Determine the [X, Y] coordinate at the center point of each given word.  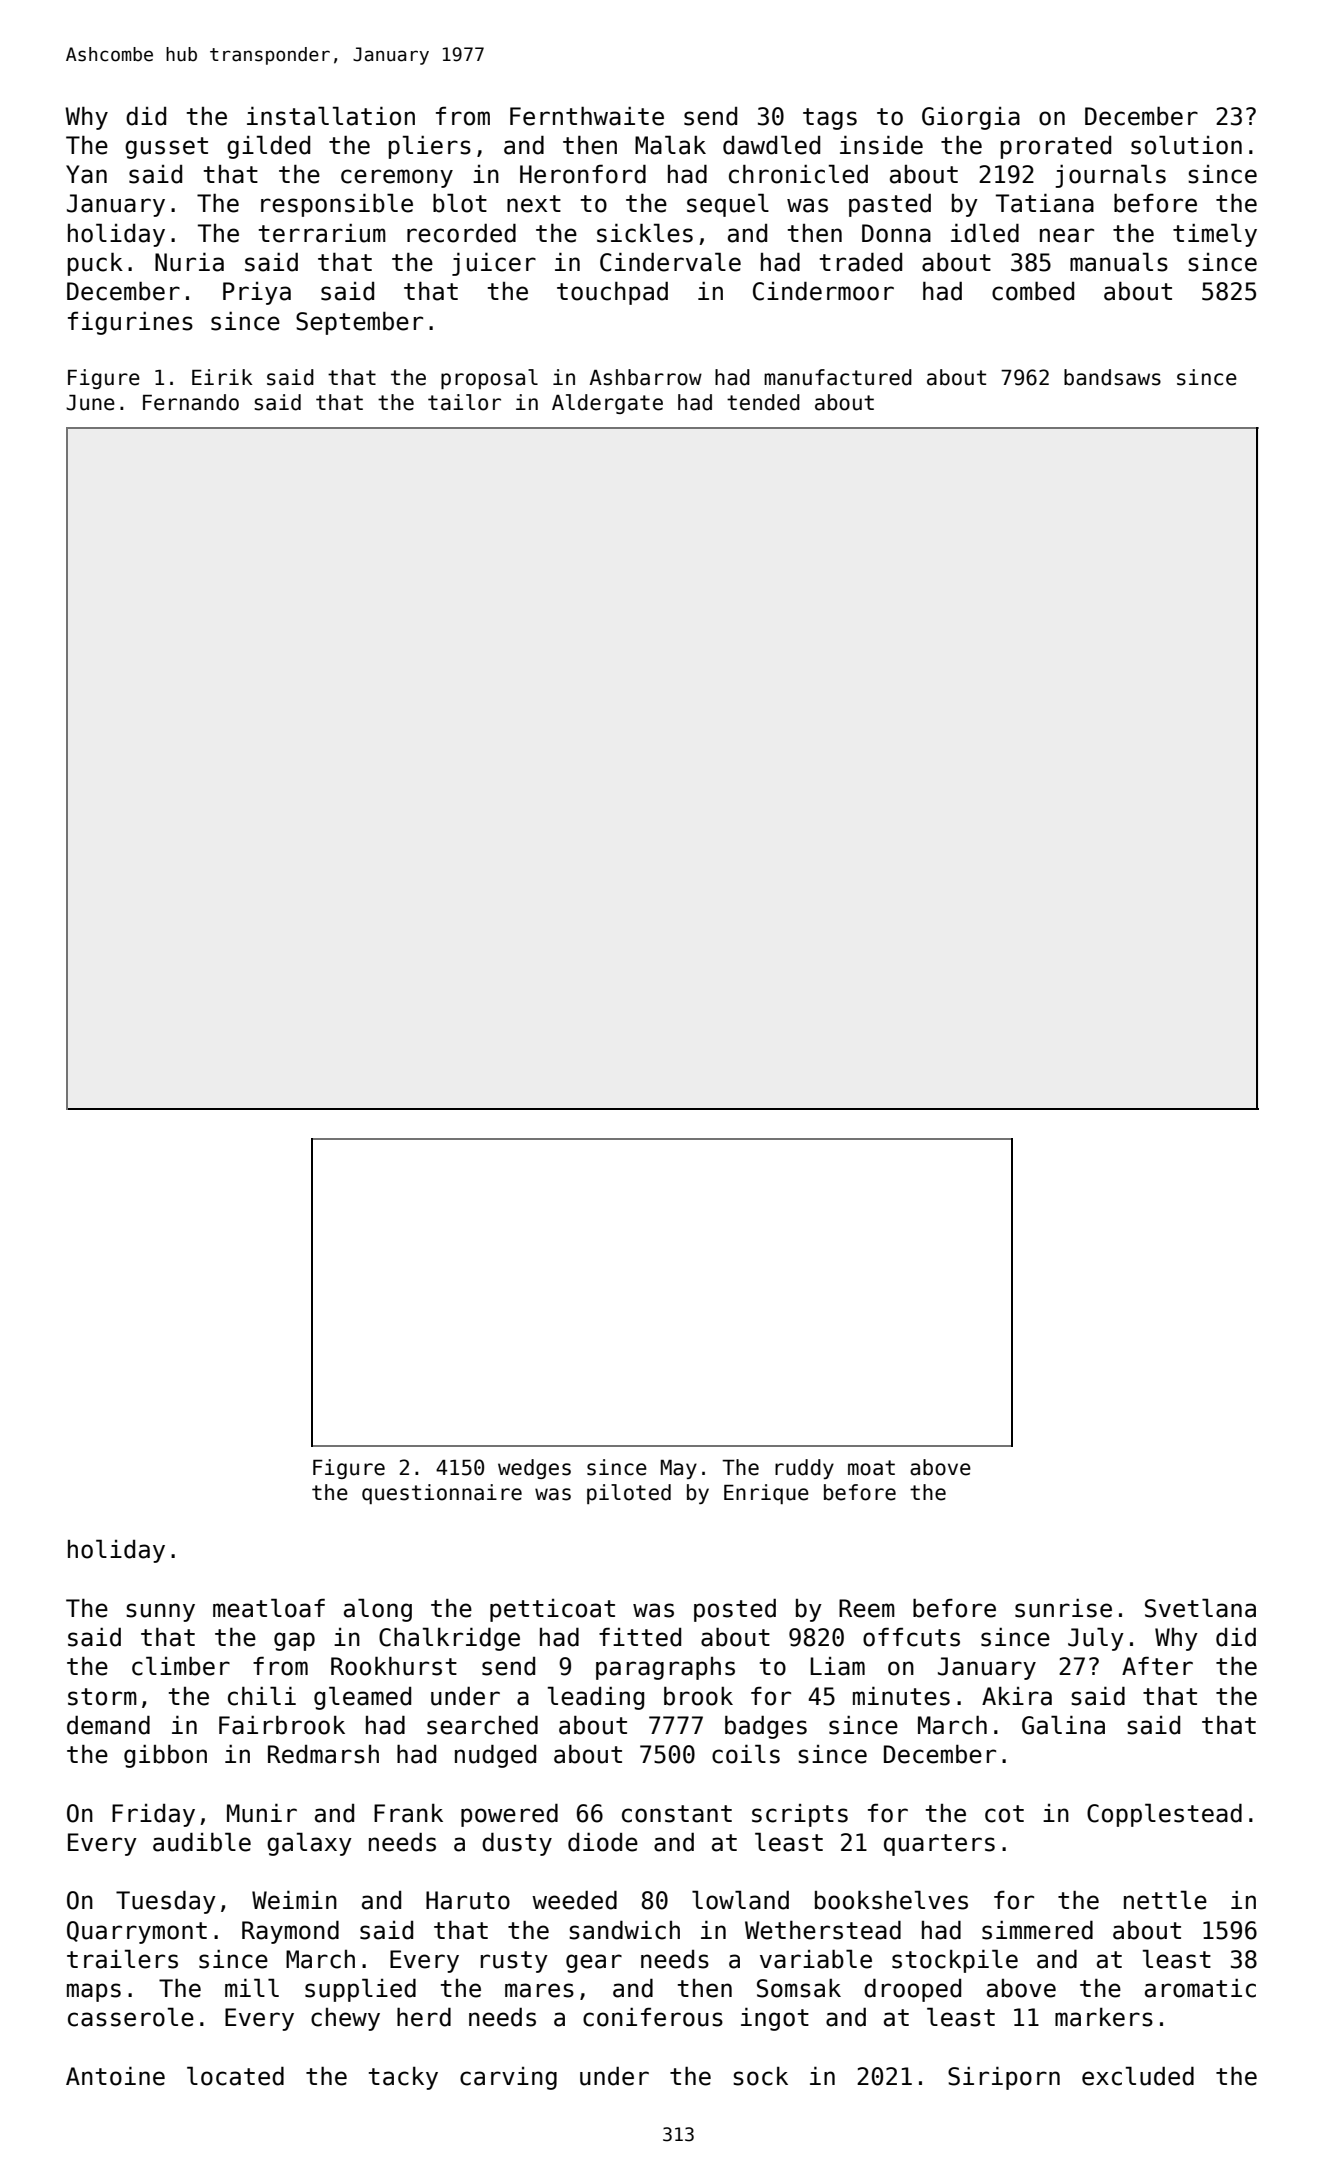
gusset [166, 148]
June [90, 403]
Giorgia [971, 118]
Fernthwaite [587, 116]
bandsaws [1112, 377]
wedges [534, 1469]
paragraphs [665, 1668]
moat [871, 1468]
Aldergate [607, 404]
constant [677, 1814]
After [1157, 1666]
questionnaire [442, 1494]
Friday [153, 1815]
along [378, 1610]
